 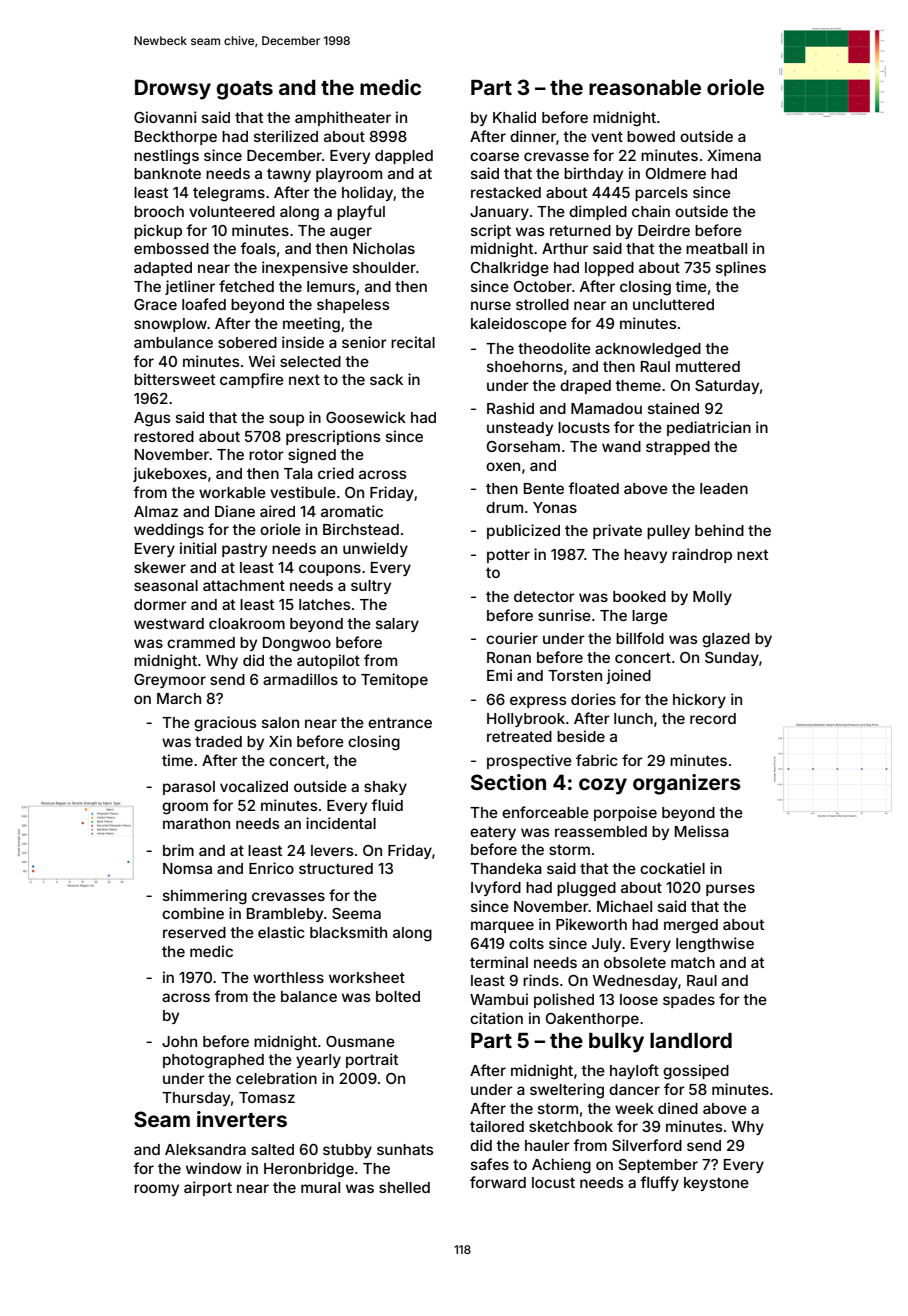 I want to click on salary, so click(x=397, y=625).
